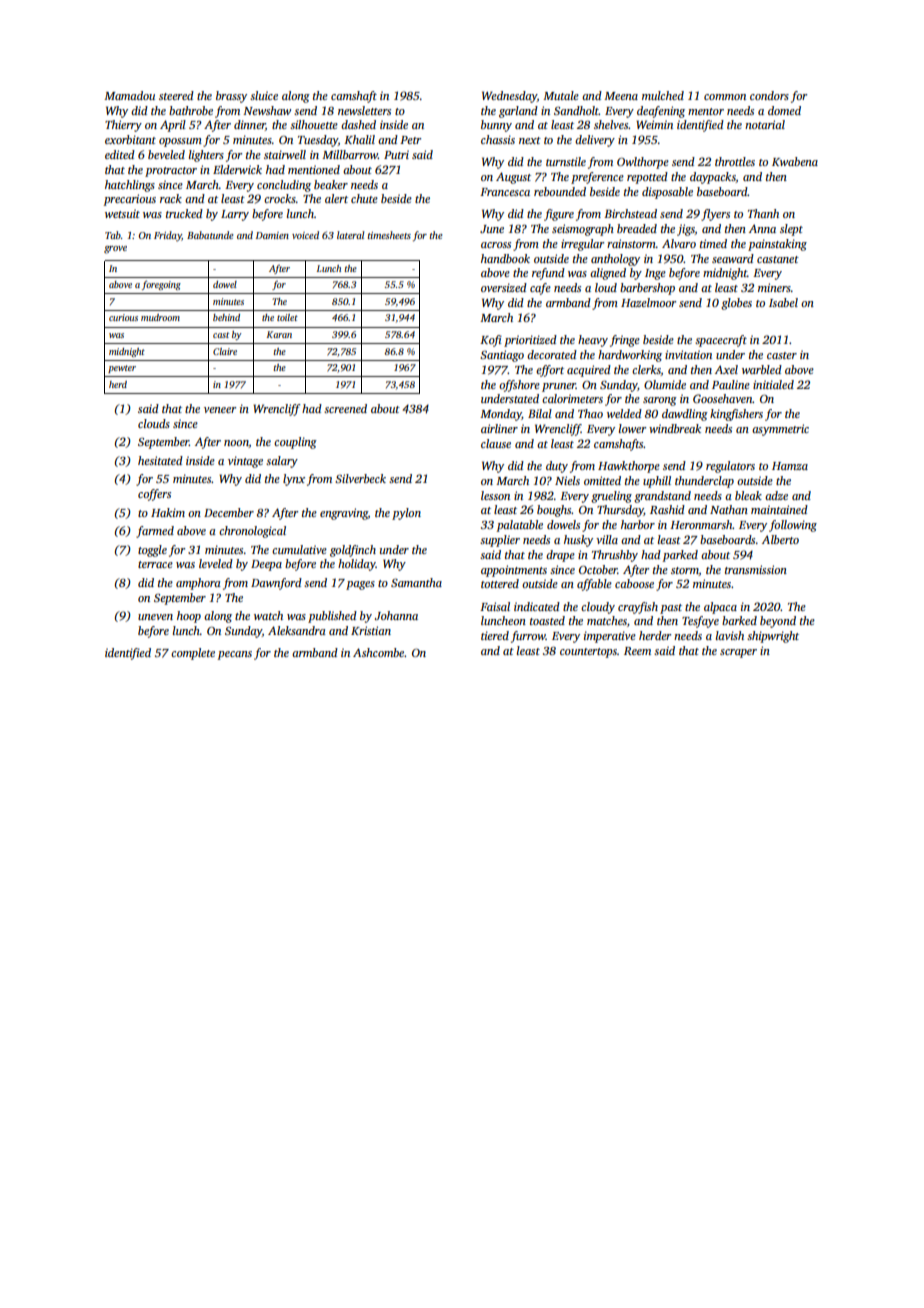  I want to click on Friday, so click(168, 236).
